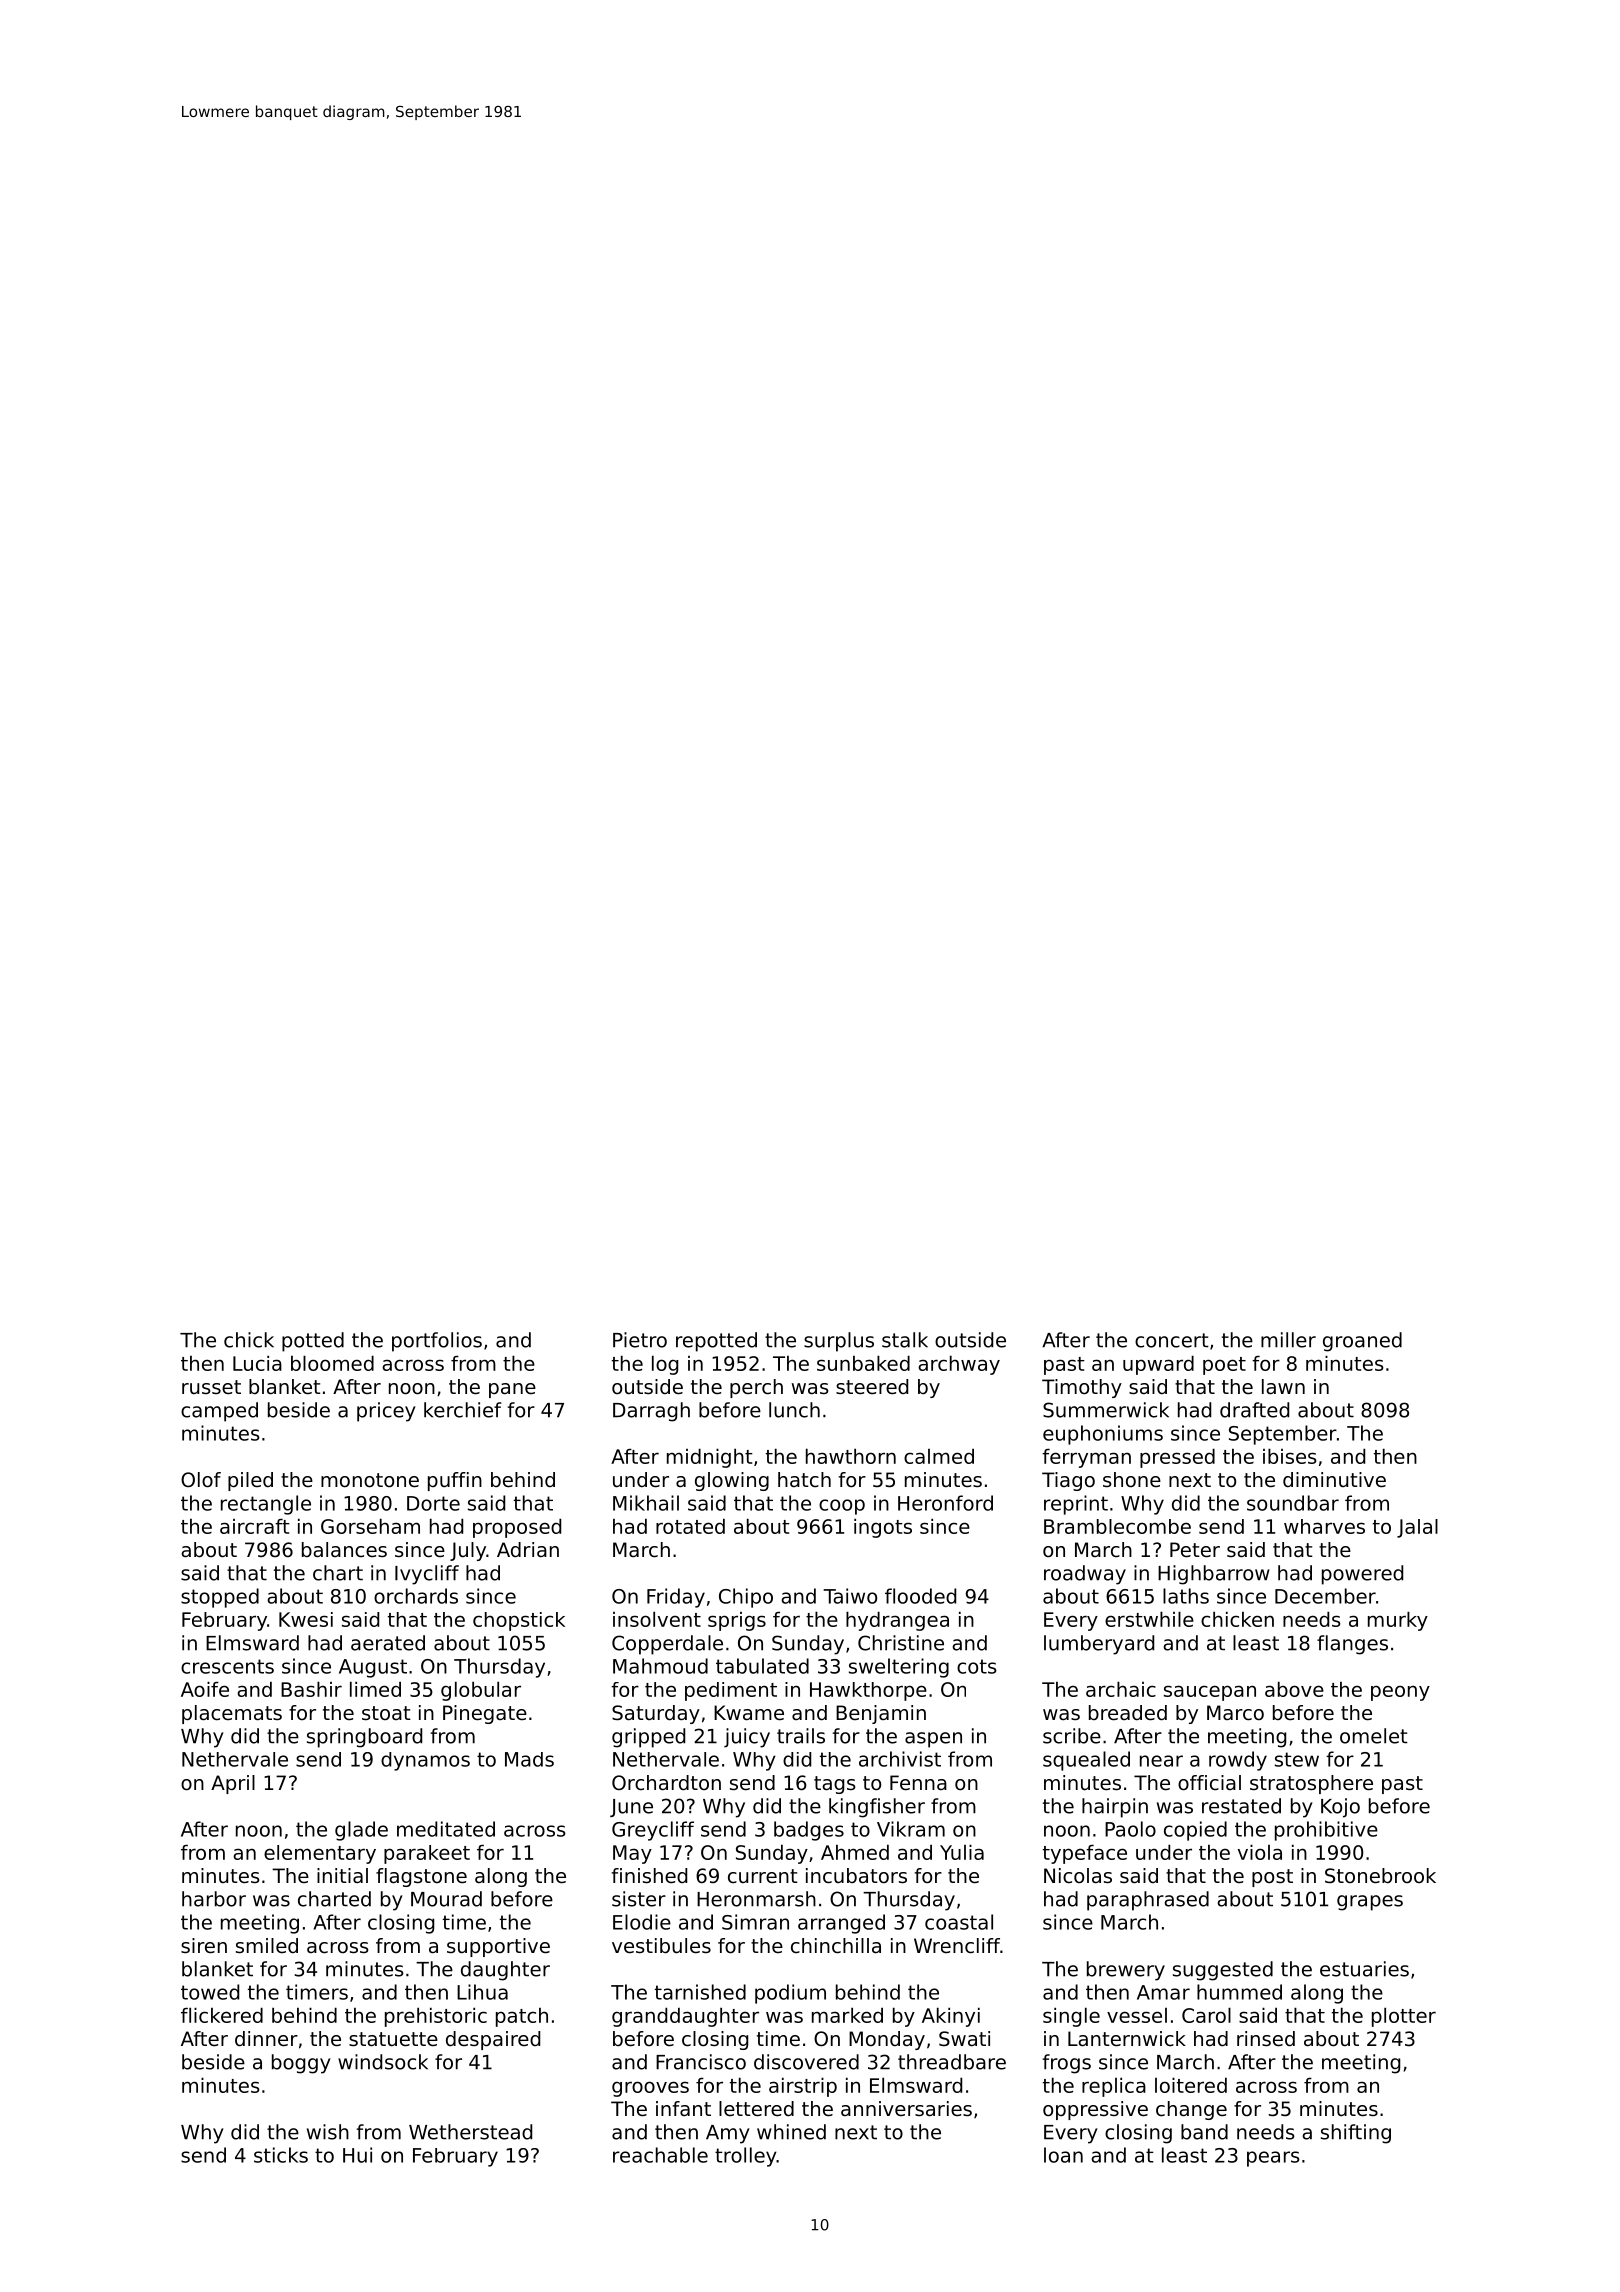 The image size is (1620, 2292). I want to click on Aoife, so click(205, 1689).
